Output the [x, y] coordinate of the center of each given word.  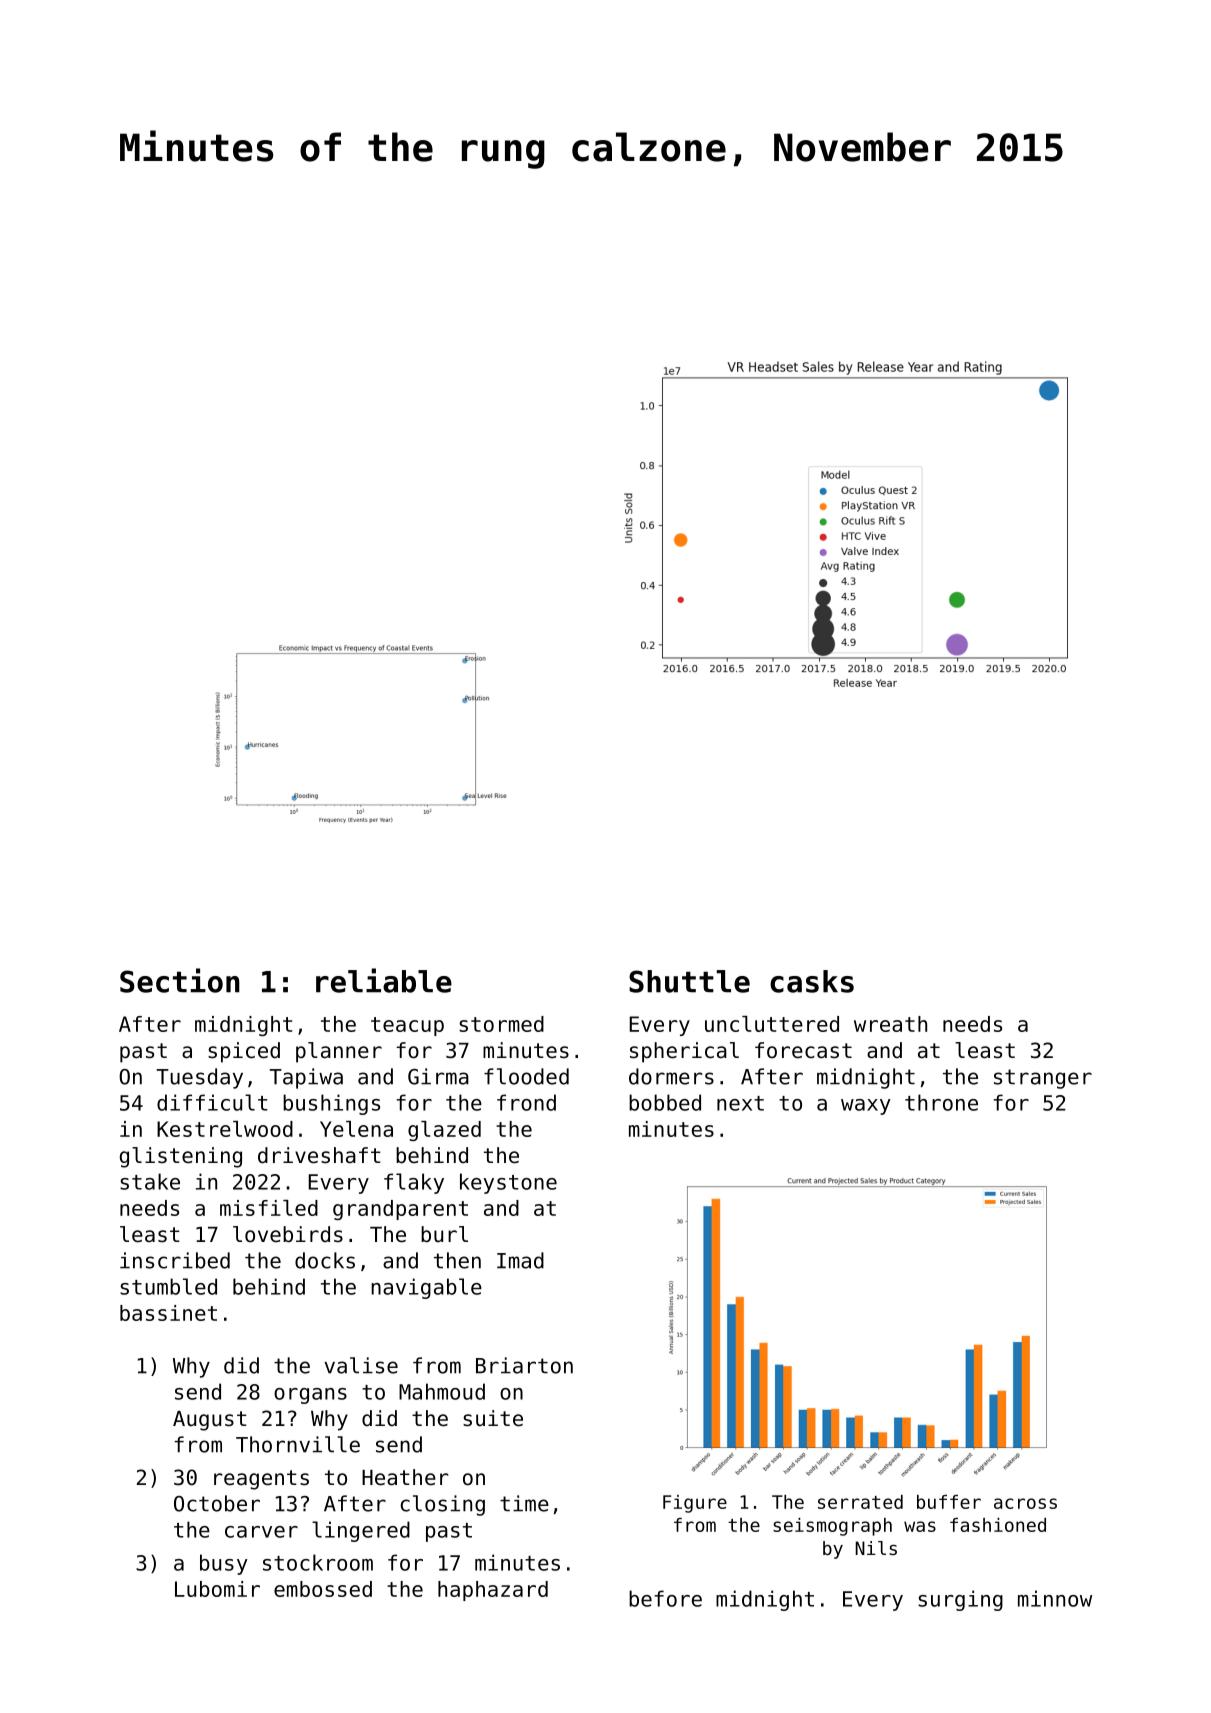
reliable [384, 980]
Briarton [524, 1365]
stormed [501, 1024]
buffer [949, 1502]
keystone [508, 1183]
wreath [890, 1024]
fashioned [998, 1525]
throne [941, 1102]
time [524, 1503]
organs [310, 1396]
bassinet [168, 1313]
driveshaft [319, 1155]
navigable [426, 1288]
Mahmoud [442, 1391]
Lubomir [217, 1589]
